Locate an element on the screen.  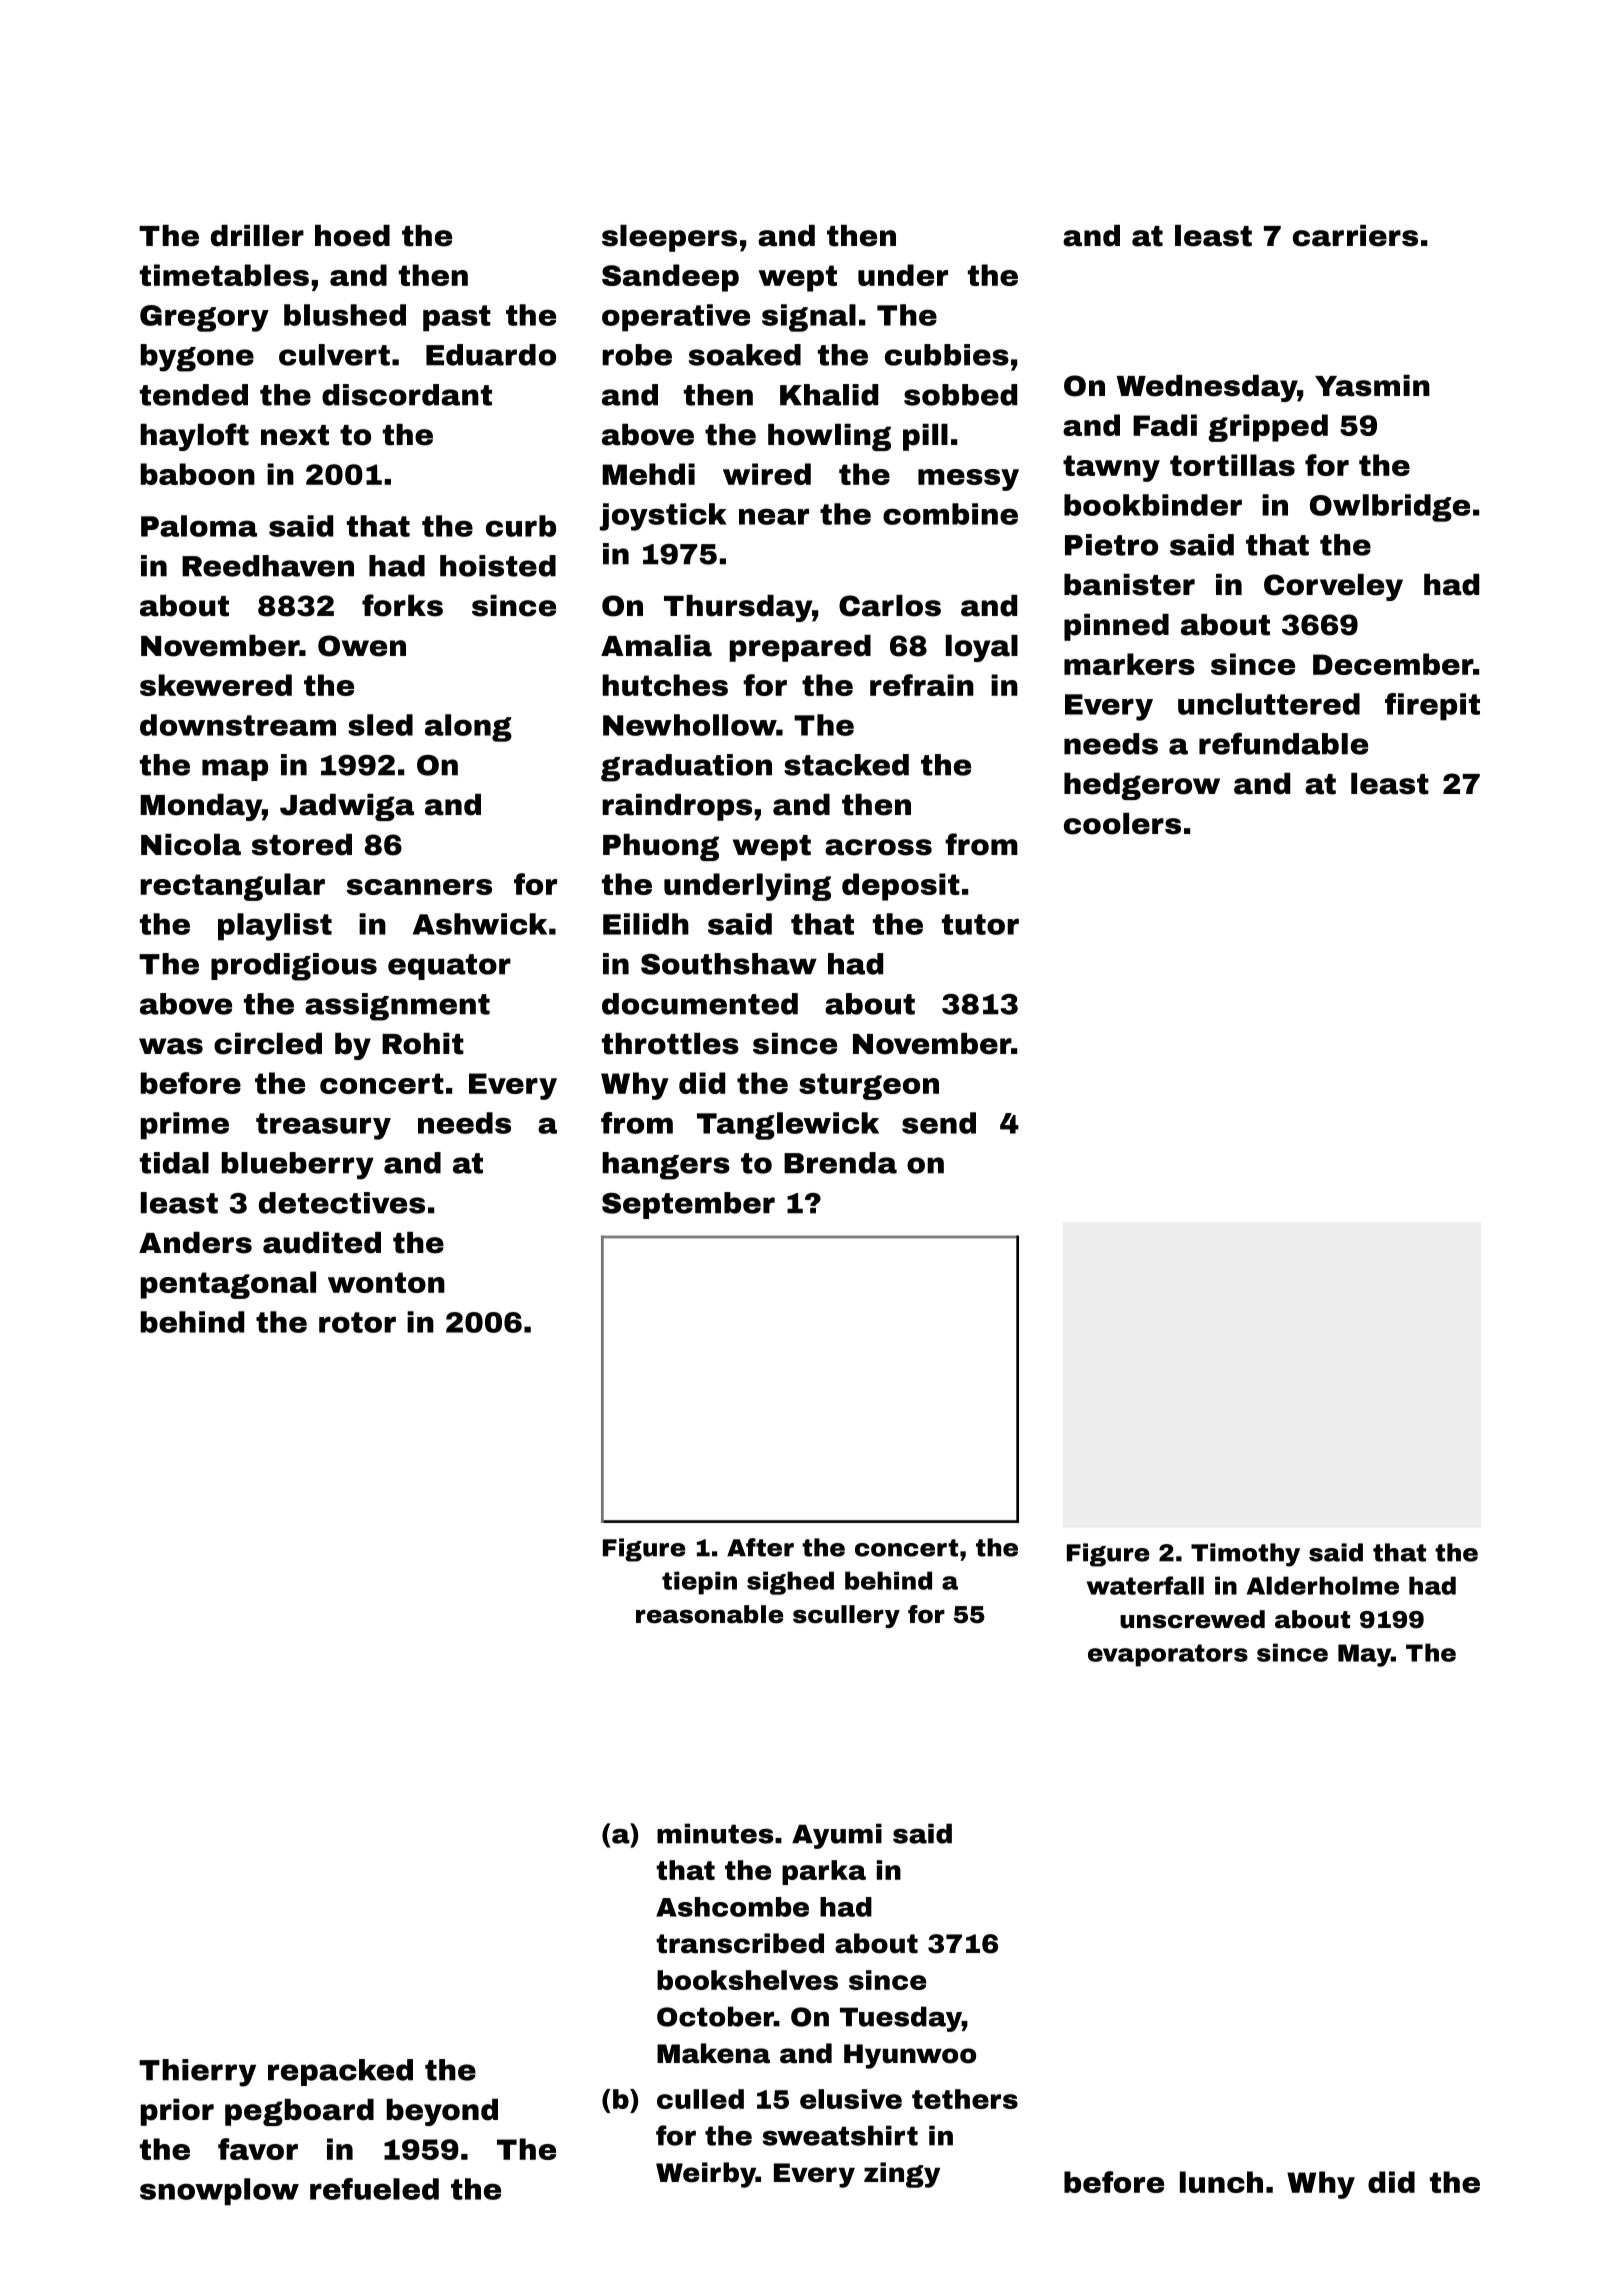
tethers is located at coordinates (965, 2099).
